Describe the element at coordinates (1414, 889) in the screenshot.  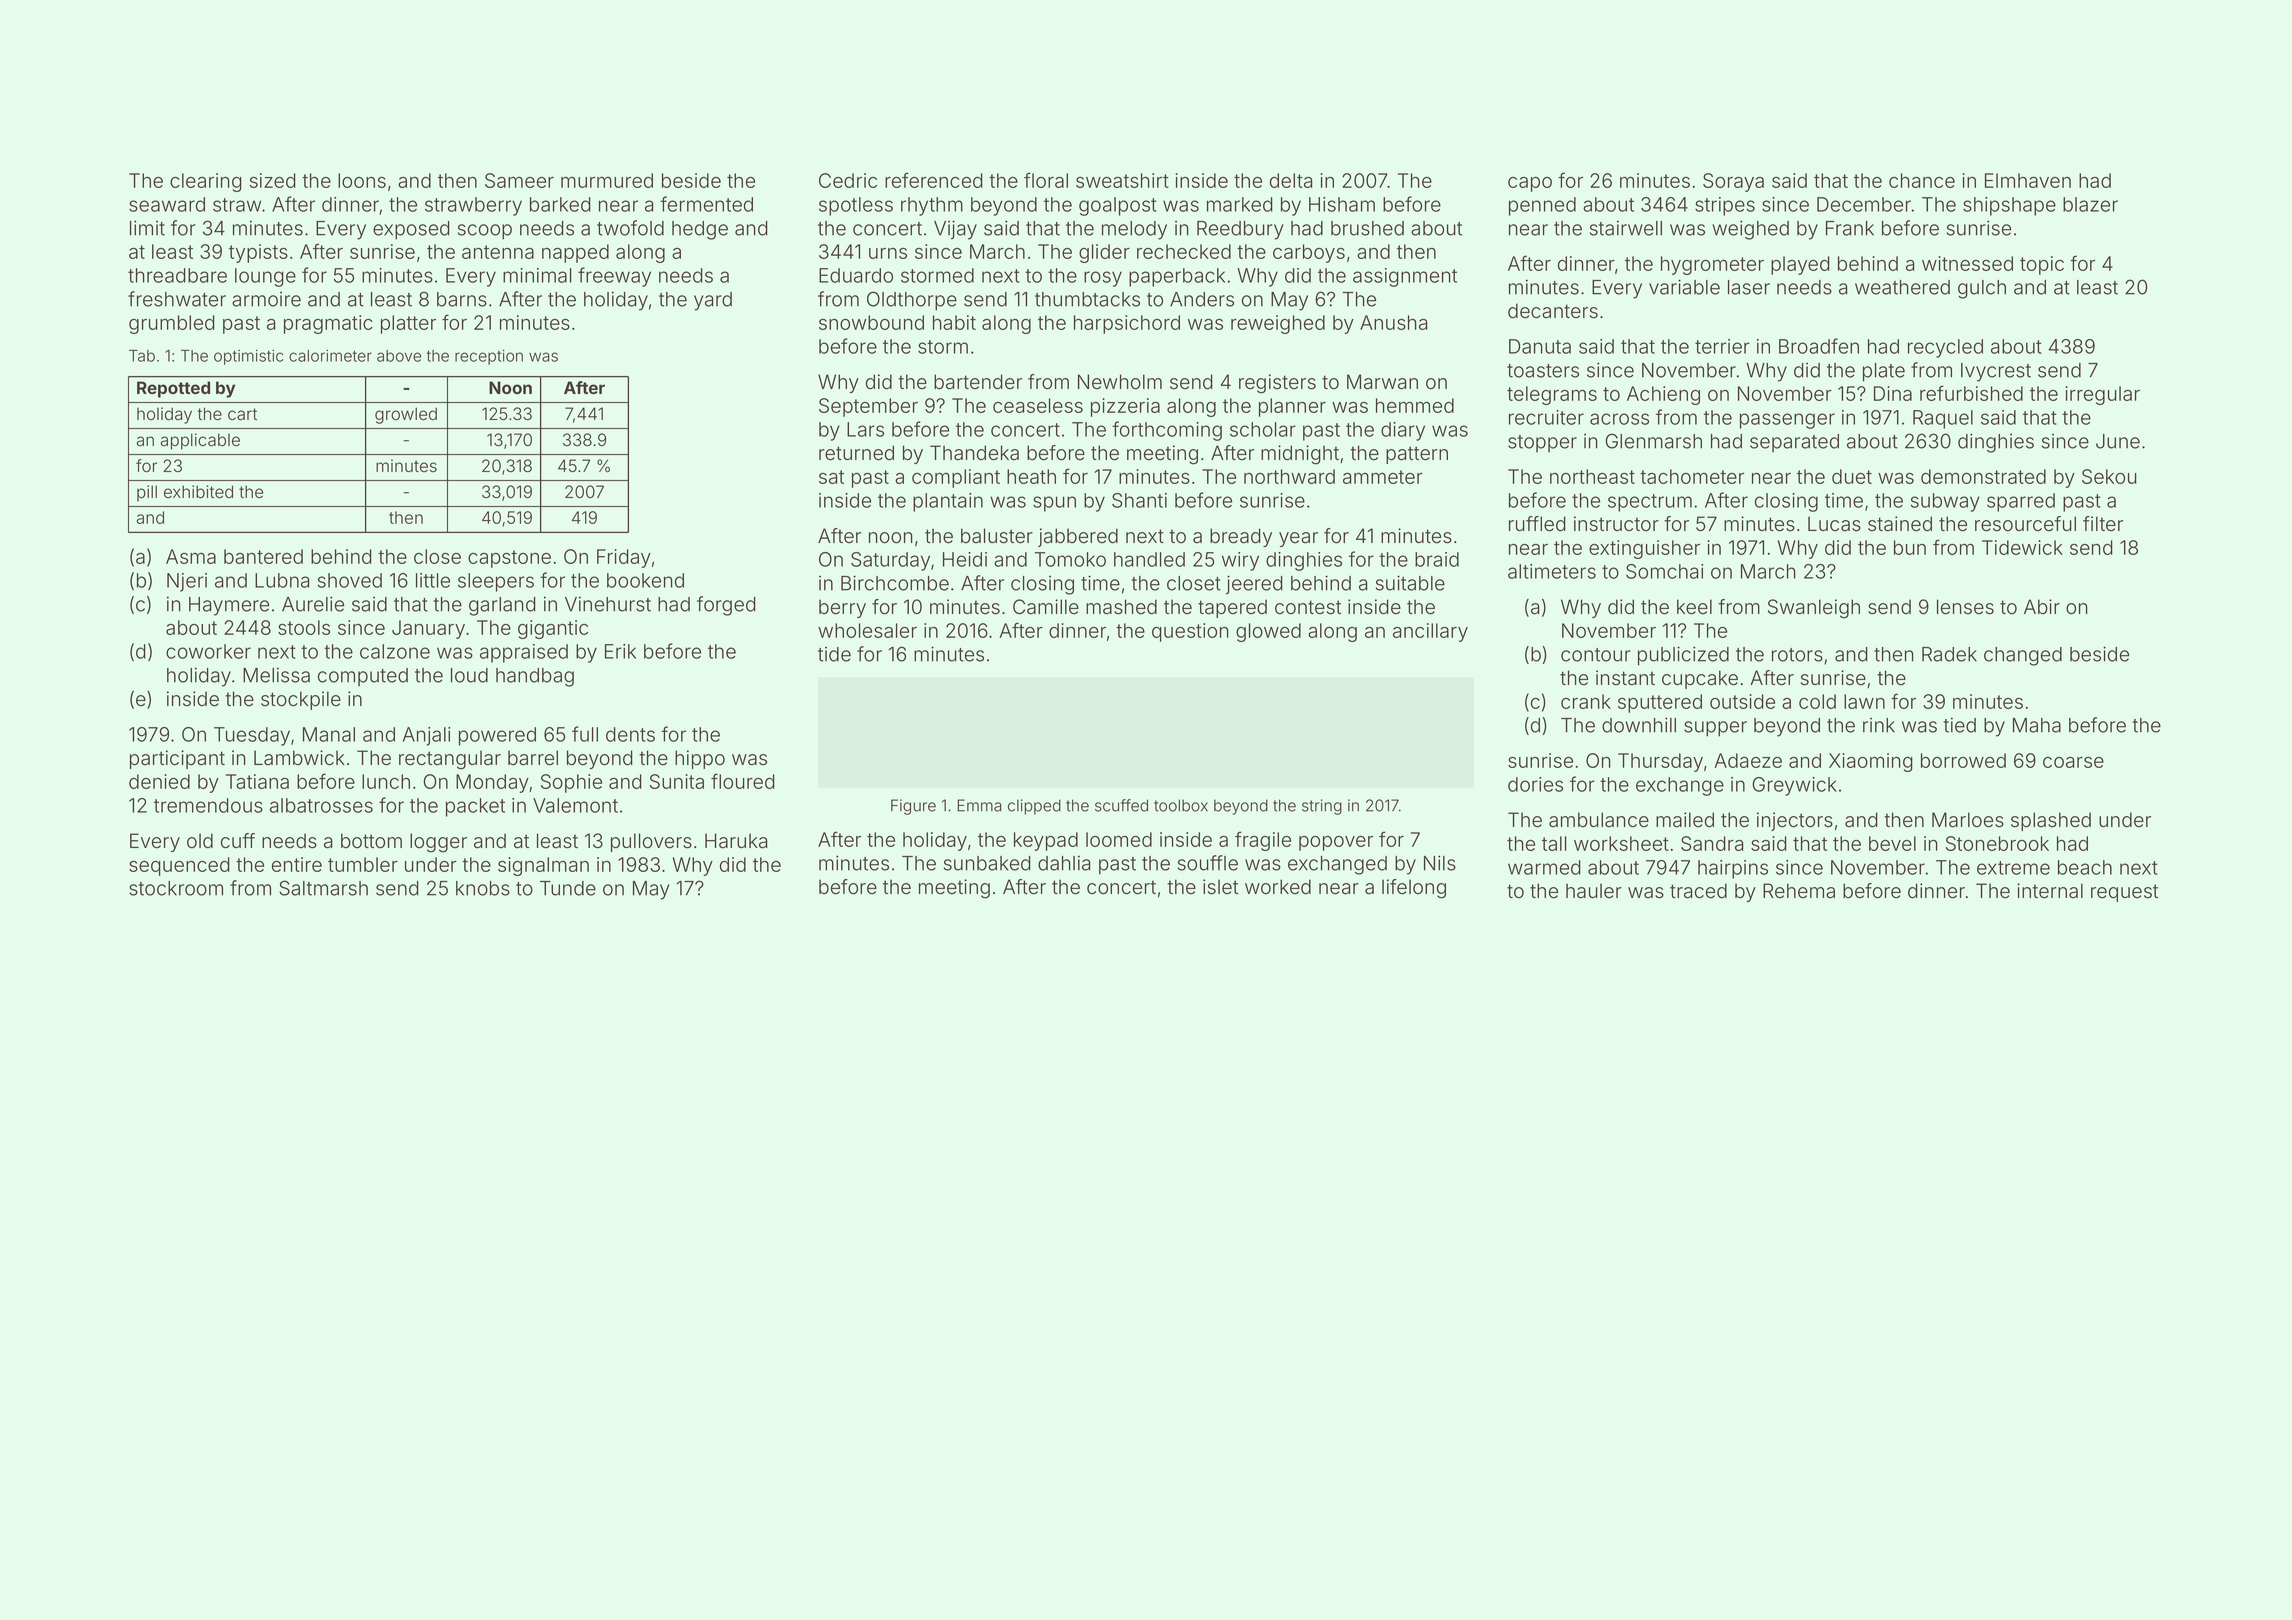
I see `lifelong` at that location.
